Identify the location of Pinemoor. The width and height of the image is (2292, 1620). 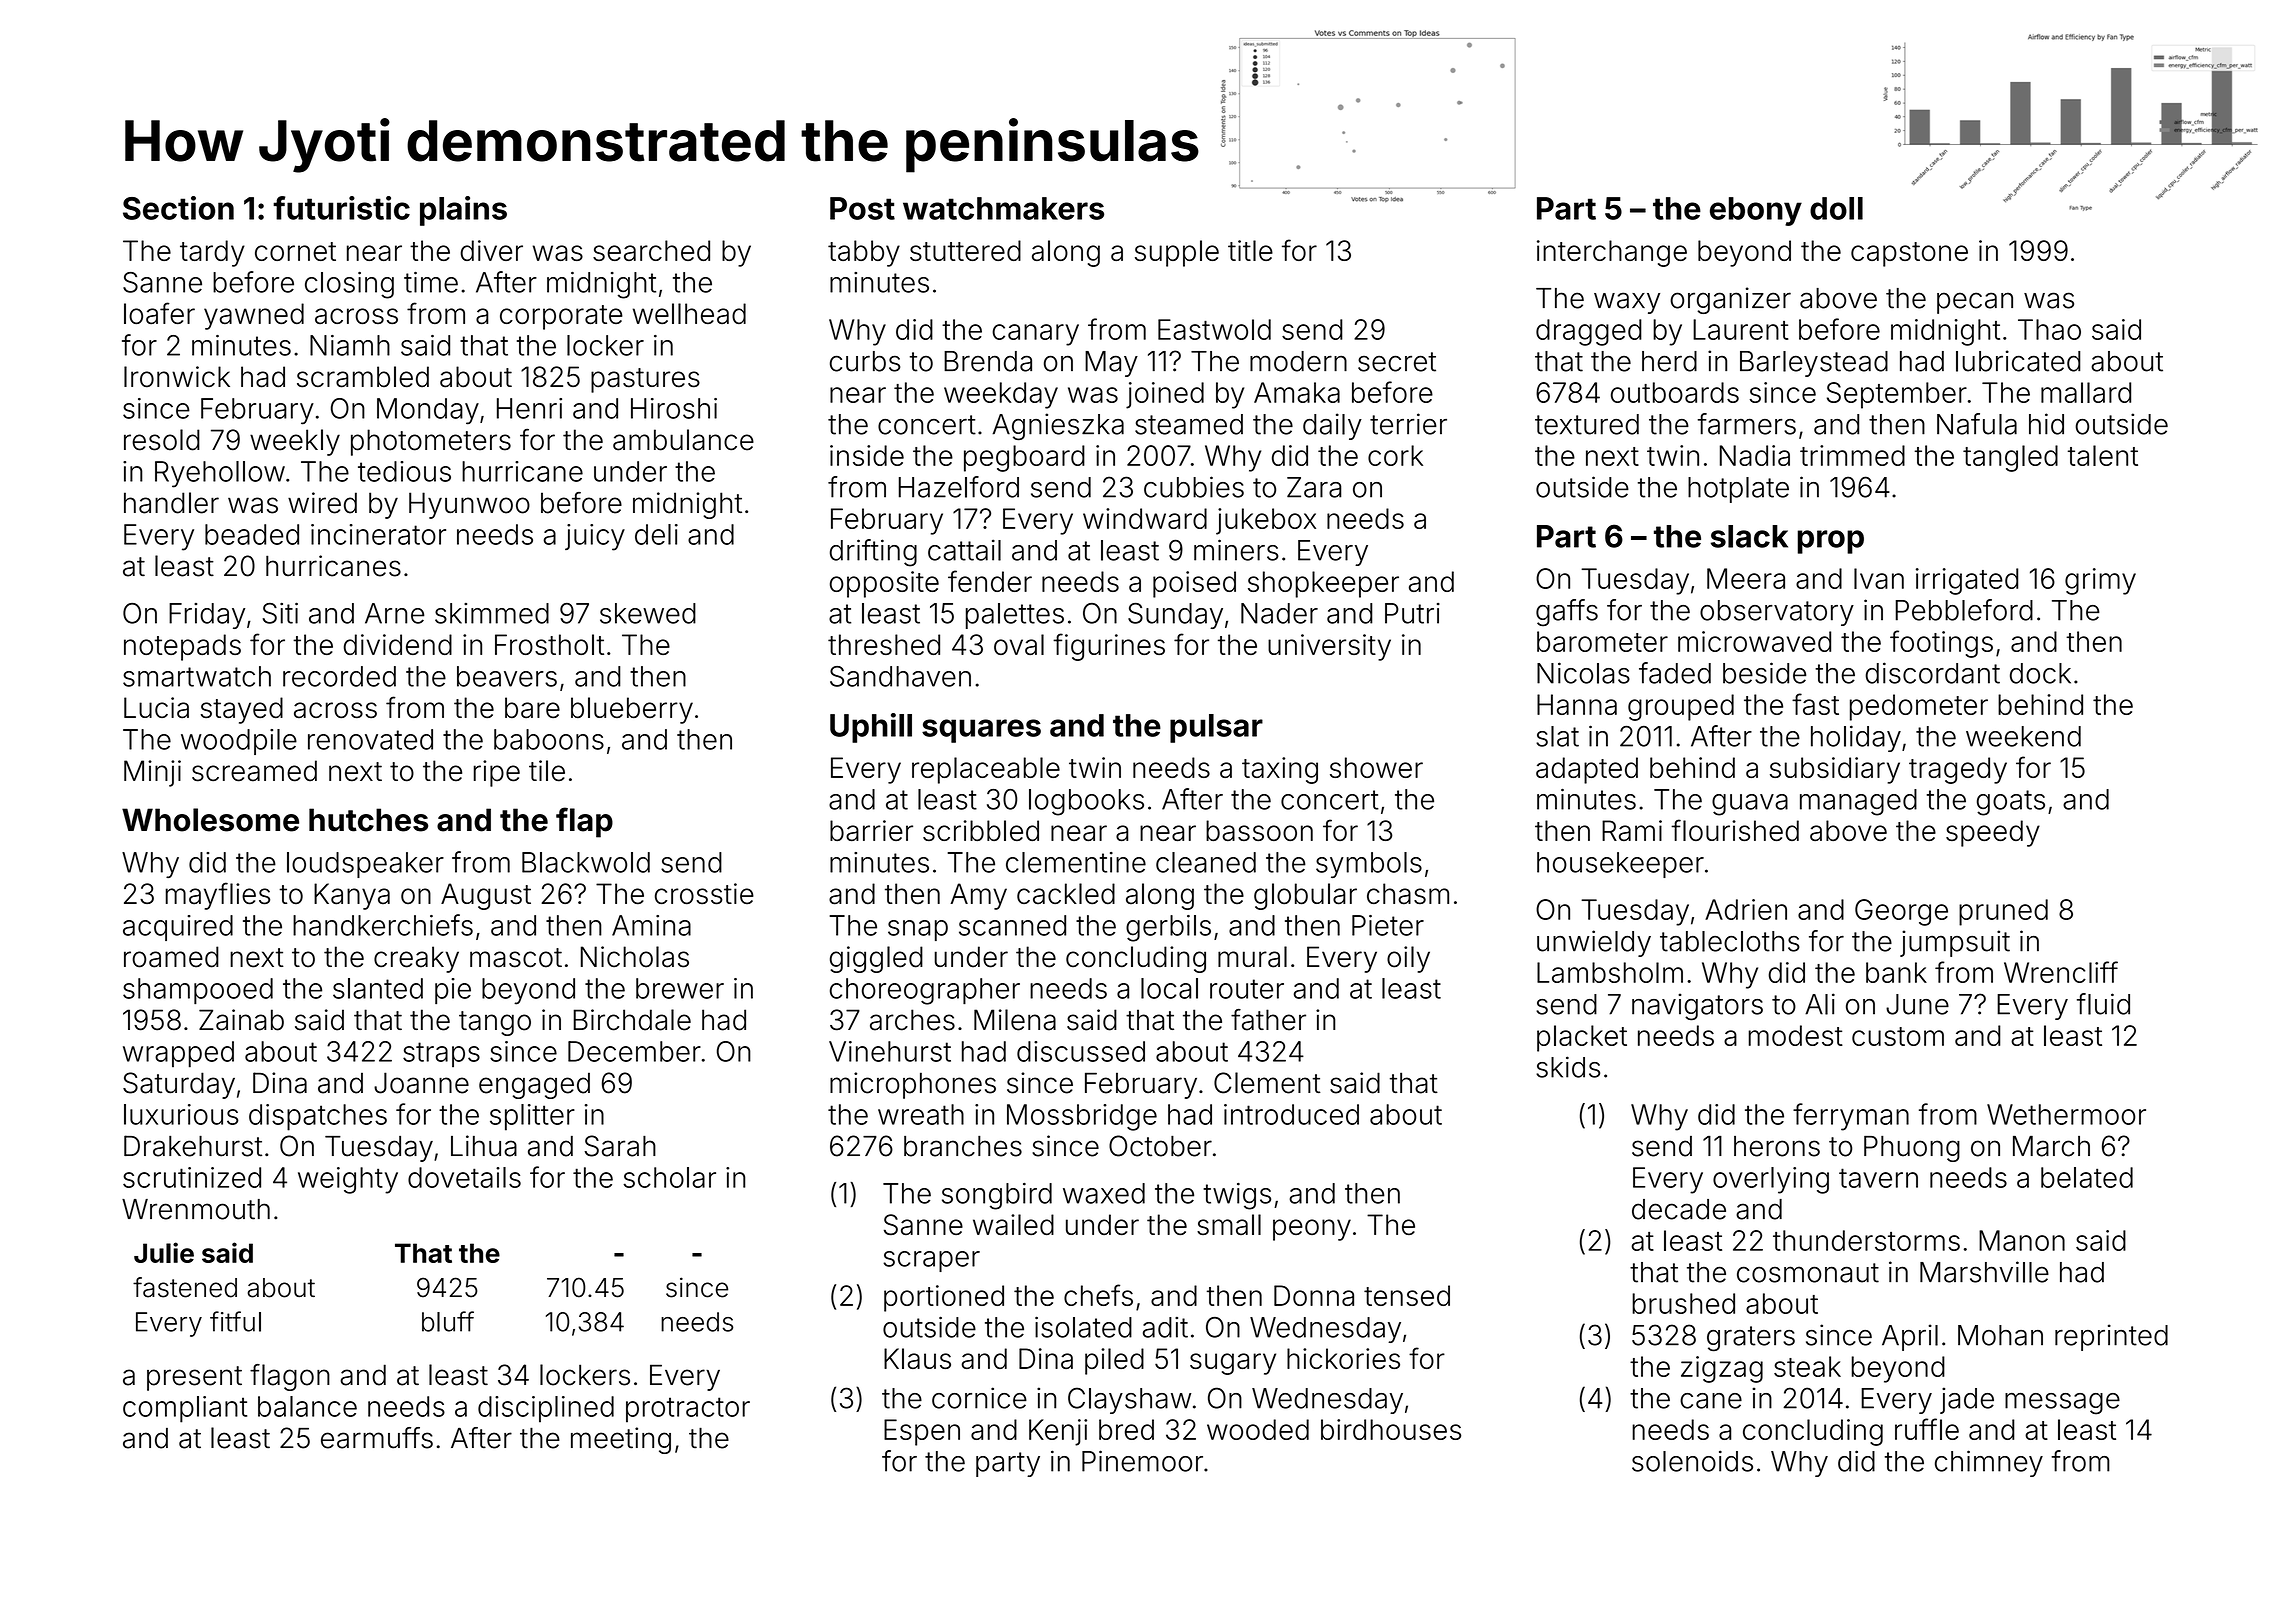
(1142, 1461).
